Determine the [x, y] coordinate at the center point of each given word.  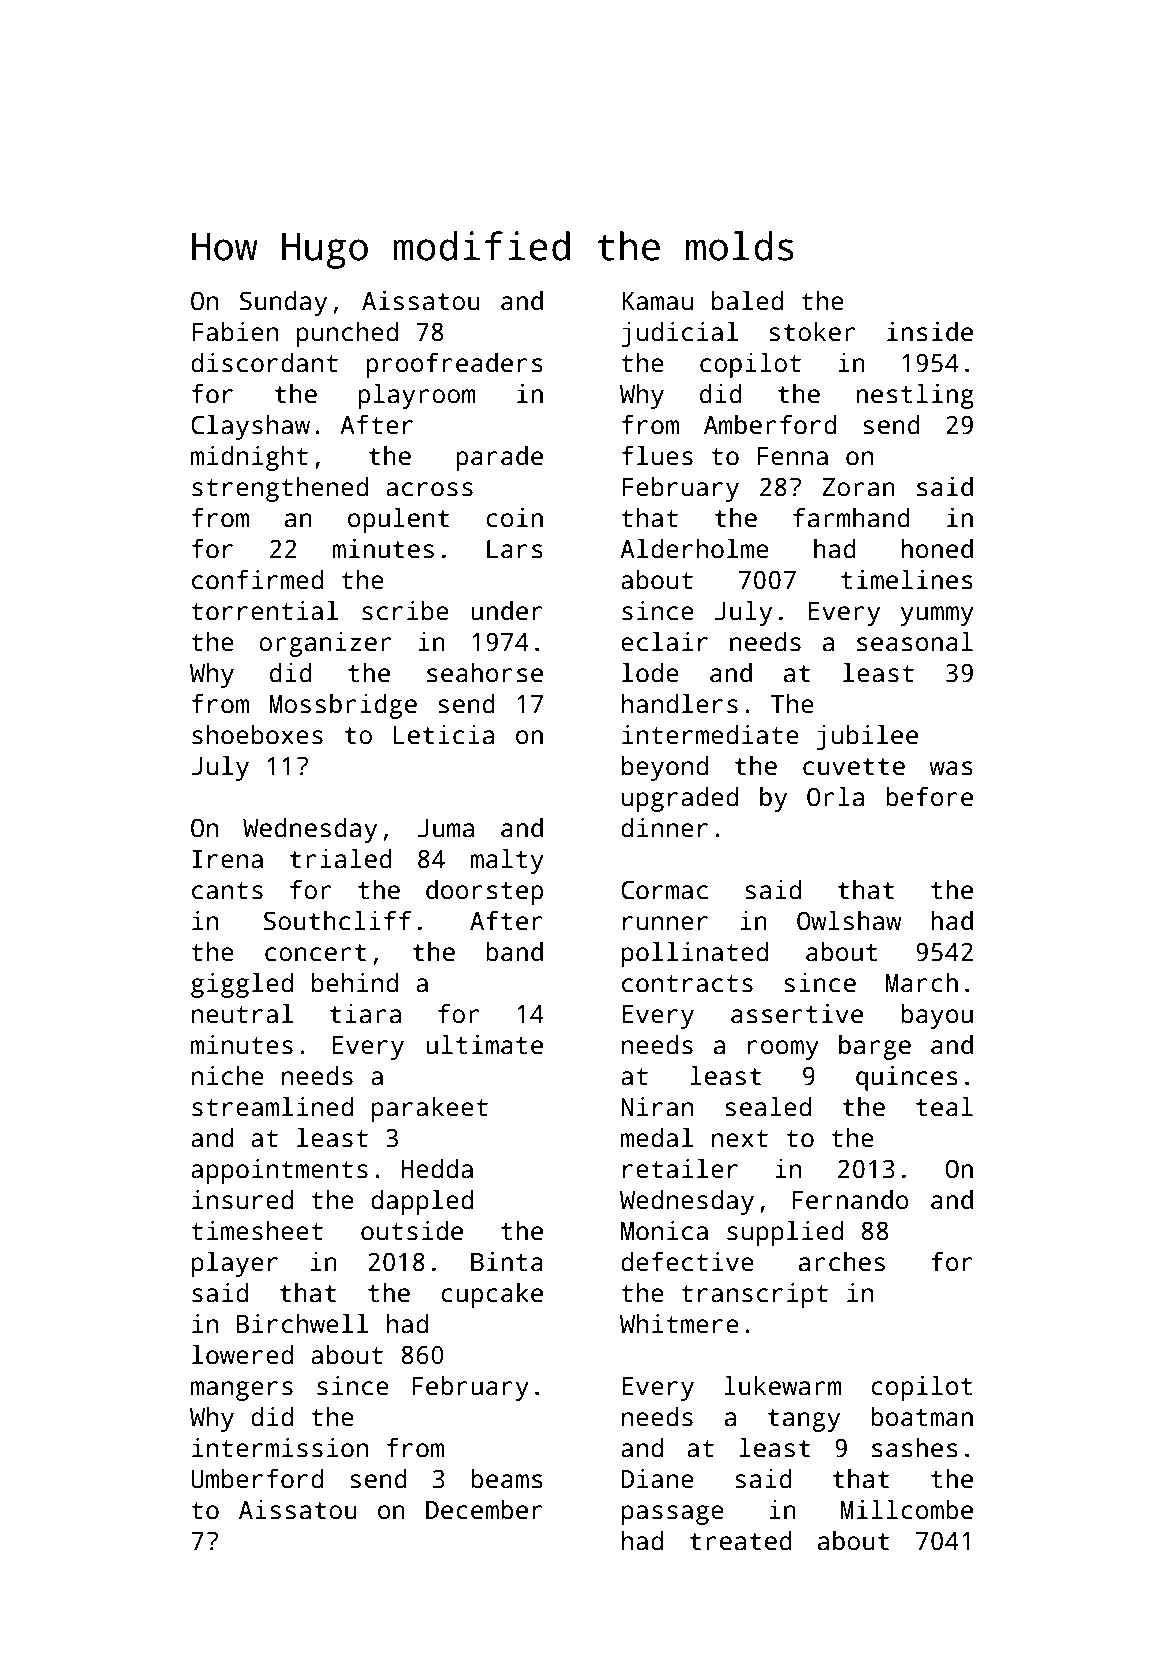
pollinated [695, 954]
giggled [242, 985]
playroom [417, 396]
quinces [907, 1078]
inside [930, 332]
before [929, 797]
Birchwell [302, 1324]
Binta [507, 1262]
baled [747, 301]
